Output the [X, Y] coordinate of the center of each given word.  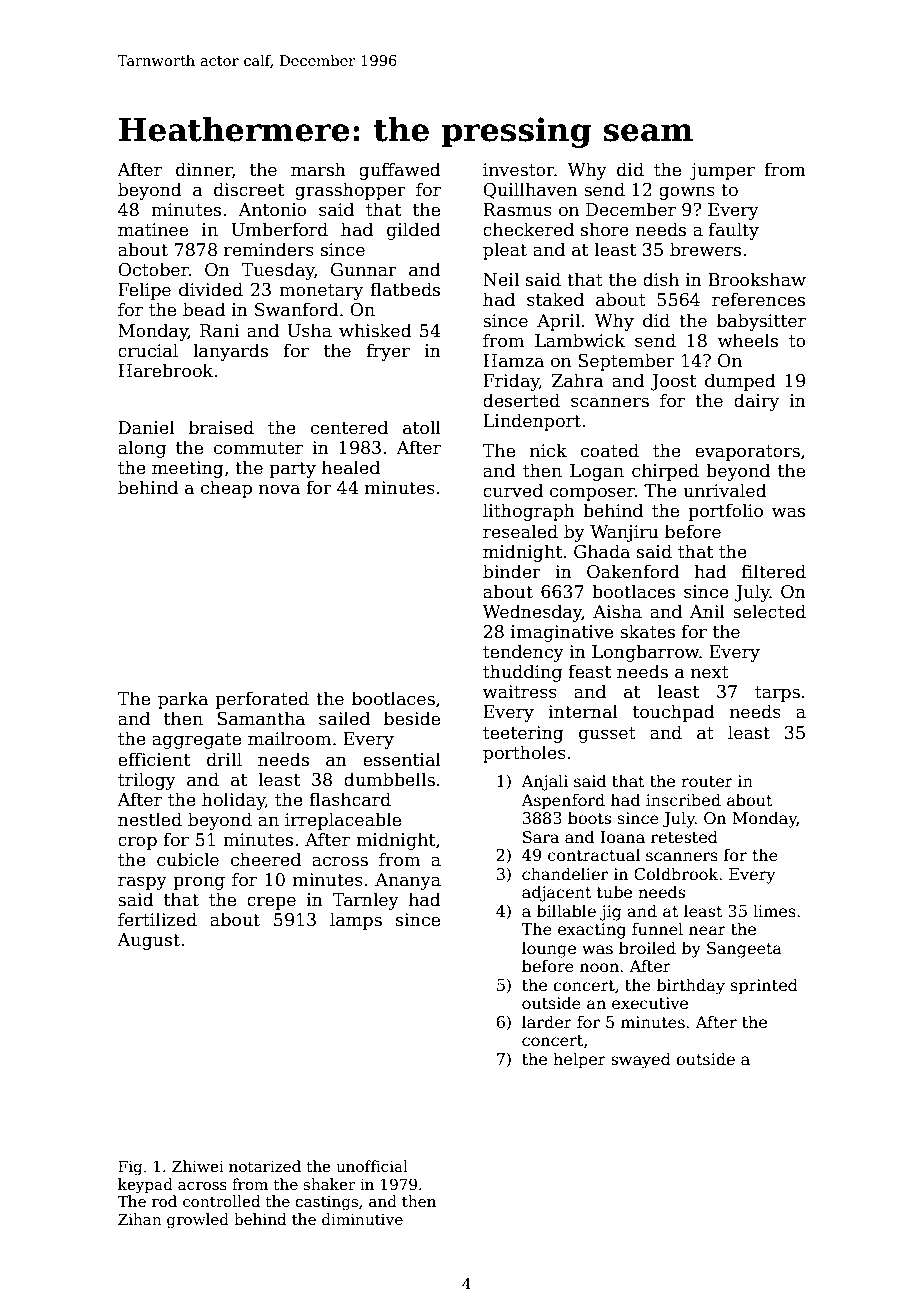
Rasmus [517, 210]
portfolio [725, 512]
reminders [269, 249]
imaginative [562, 633]
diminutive [362, 1219]
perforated [262, 700]
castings [326, 1203]
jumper [722, 171]
